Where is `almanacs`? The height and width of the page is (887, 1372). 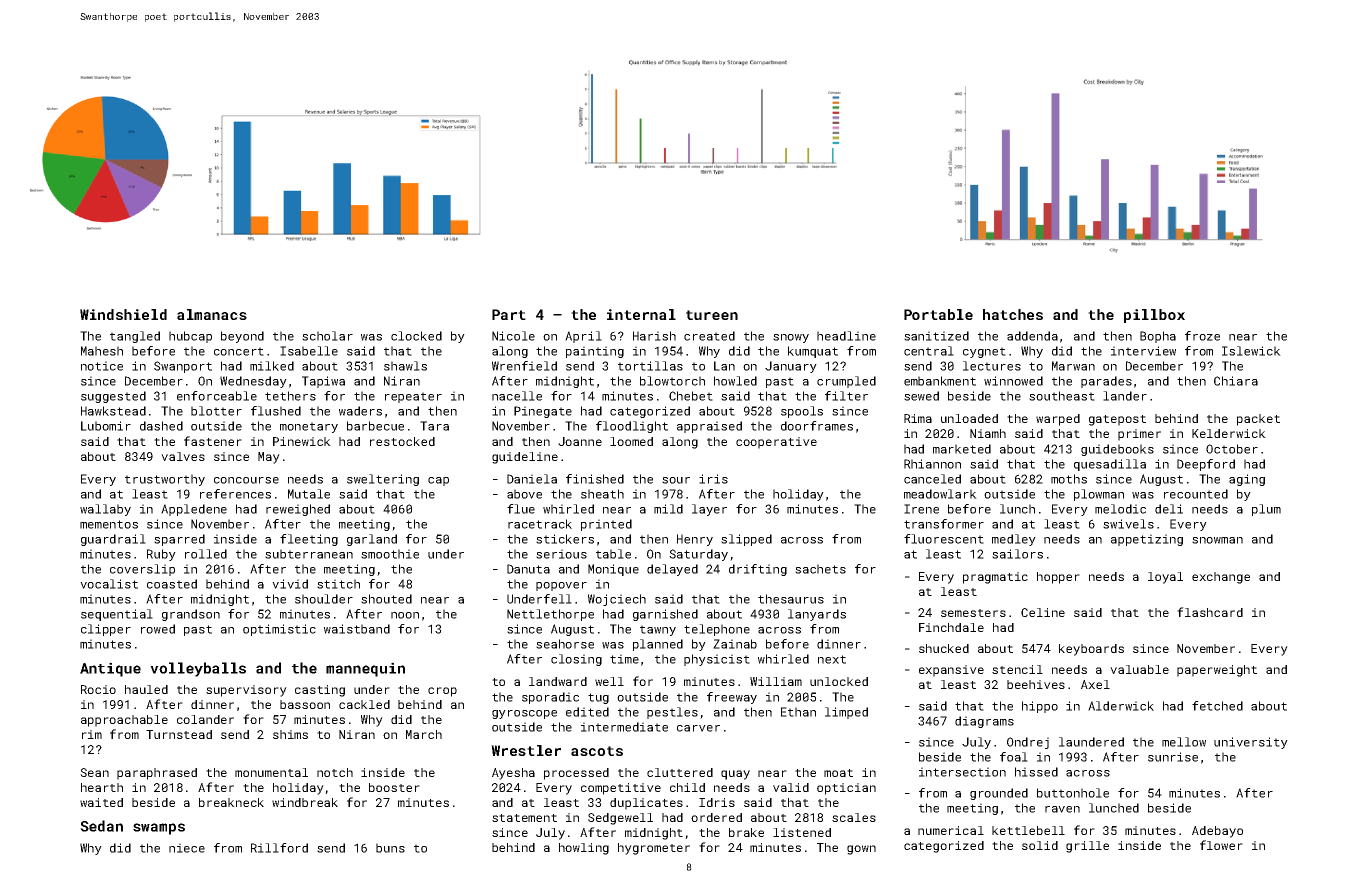 almanacs is located at coordinates (212, 314).
